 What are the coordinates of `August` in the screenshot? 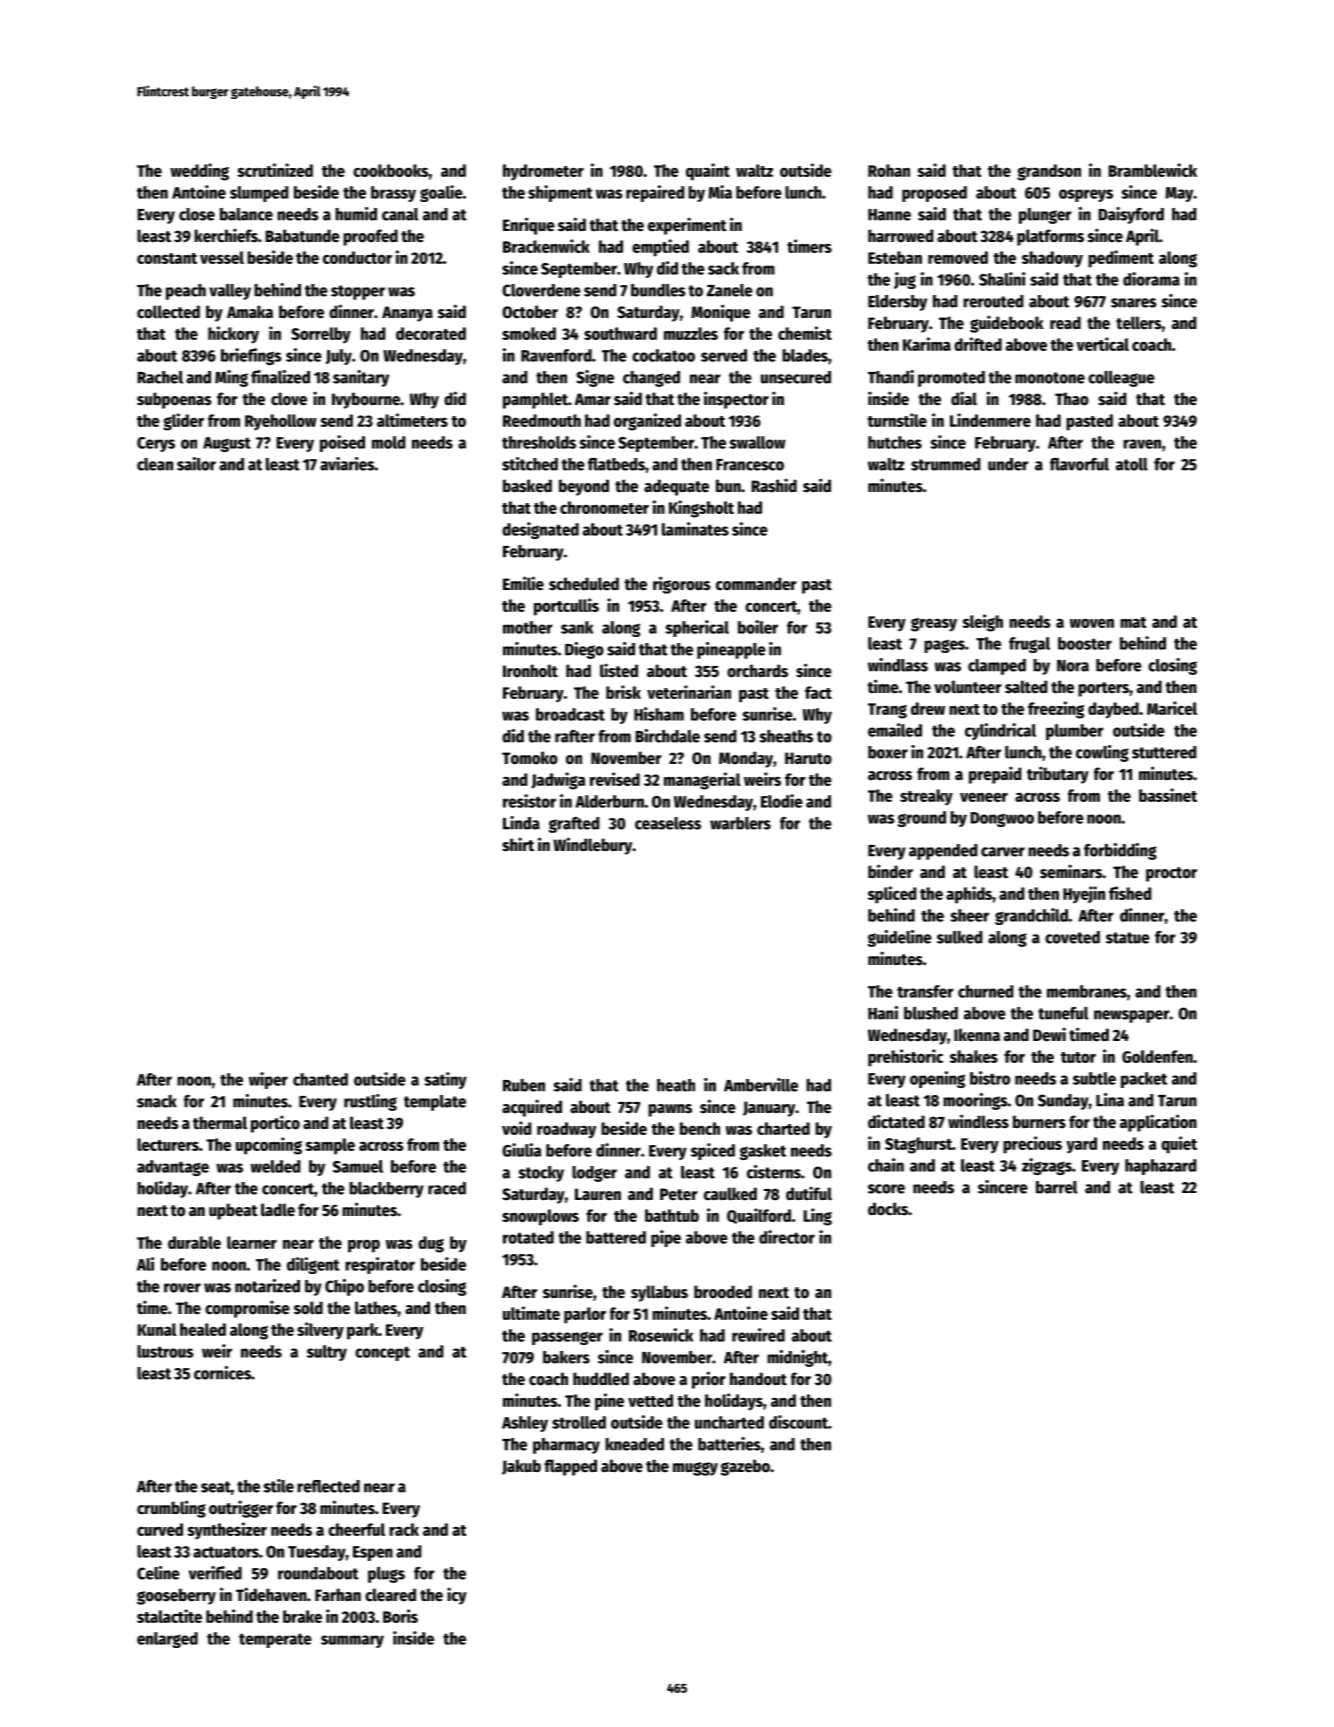 It's located at (227, 444).
